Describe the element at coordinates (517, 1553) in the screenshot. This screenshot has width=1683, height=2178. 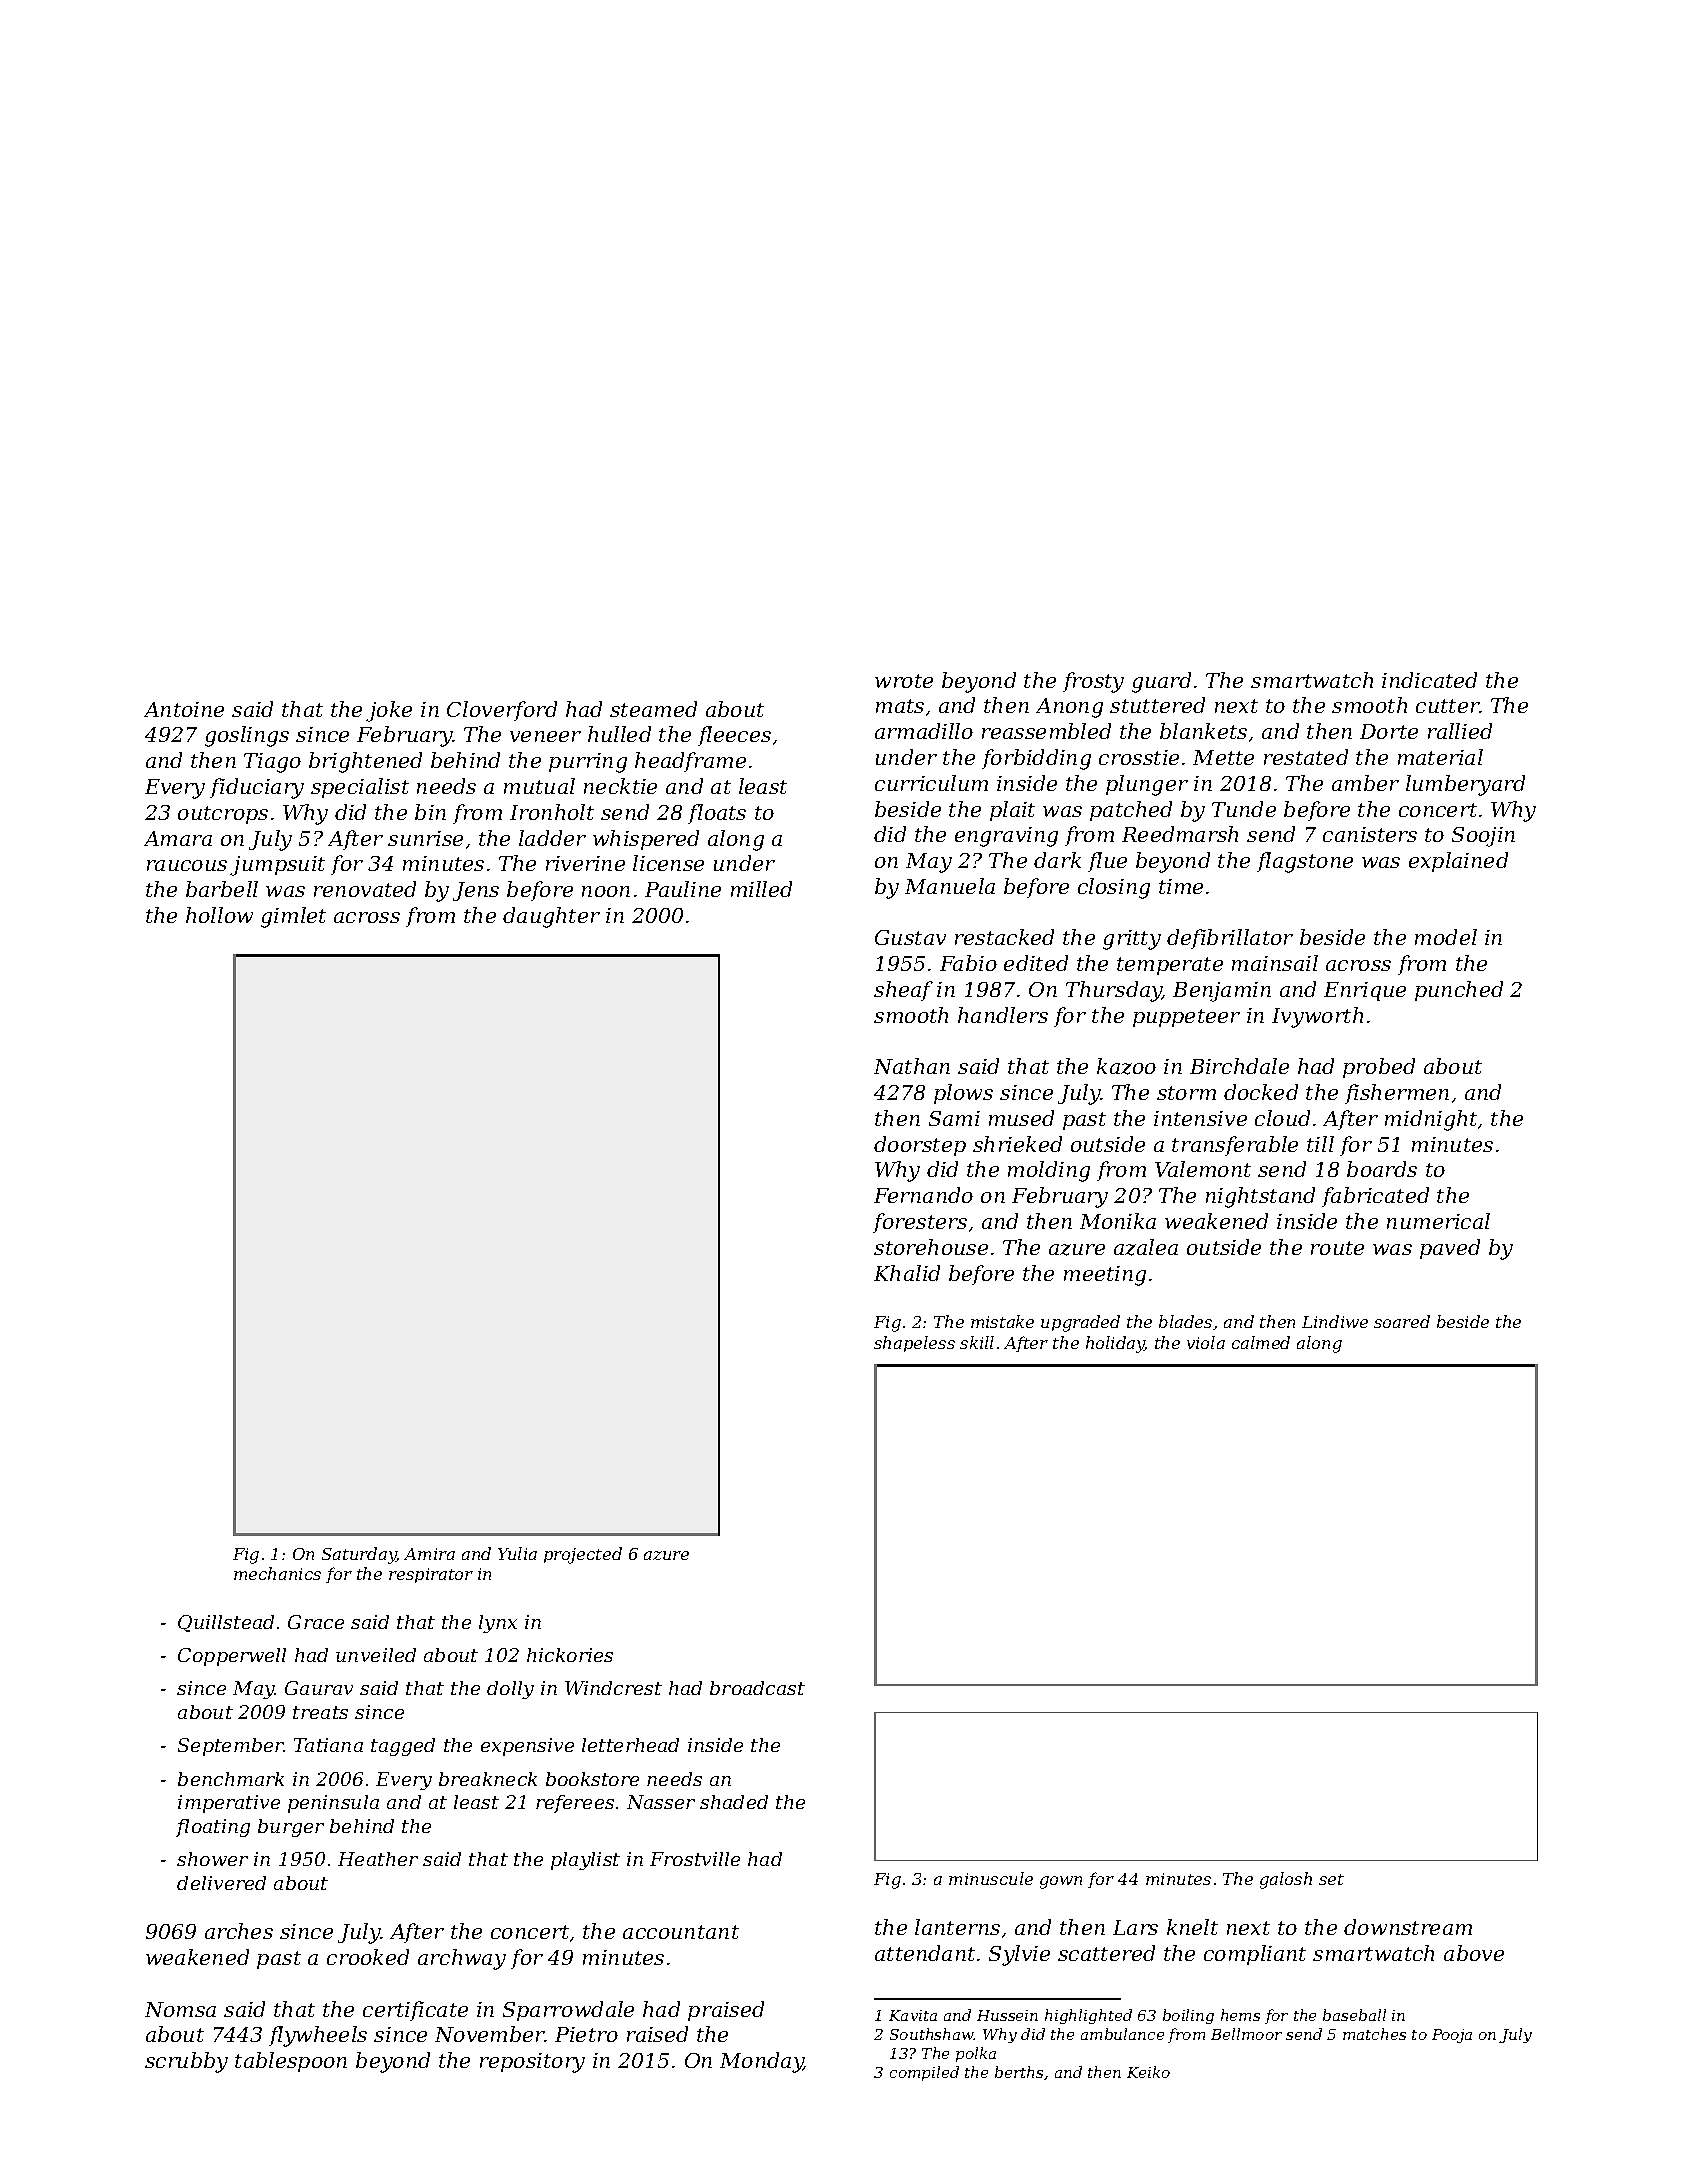
I see `Yulia` at that location.
